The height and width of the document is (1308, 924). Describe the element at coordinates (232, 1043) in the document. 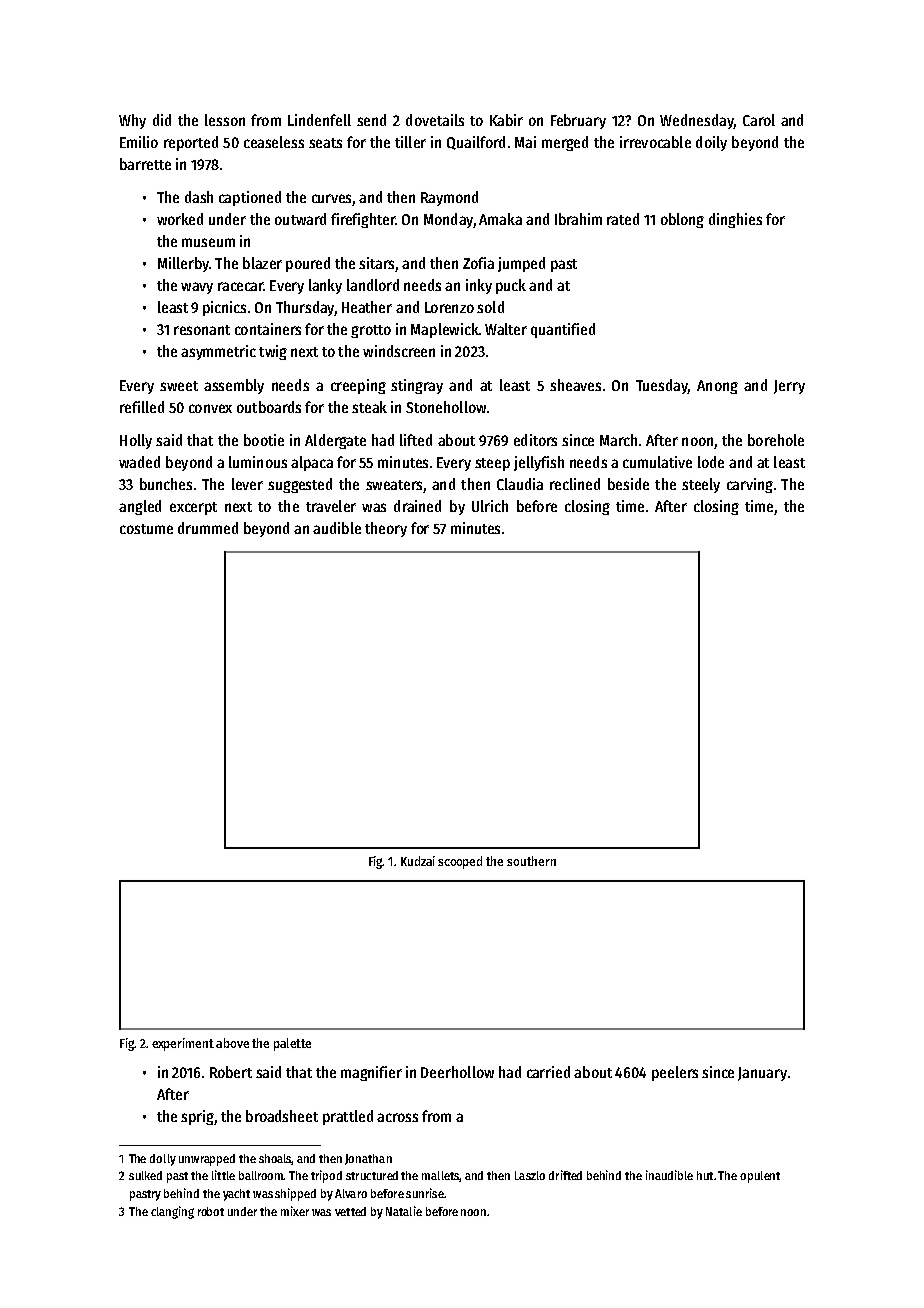

I see `above` at that location.
